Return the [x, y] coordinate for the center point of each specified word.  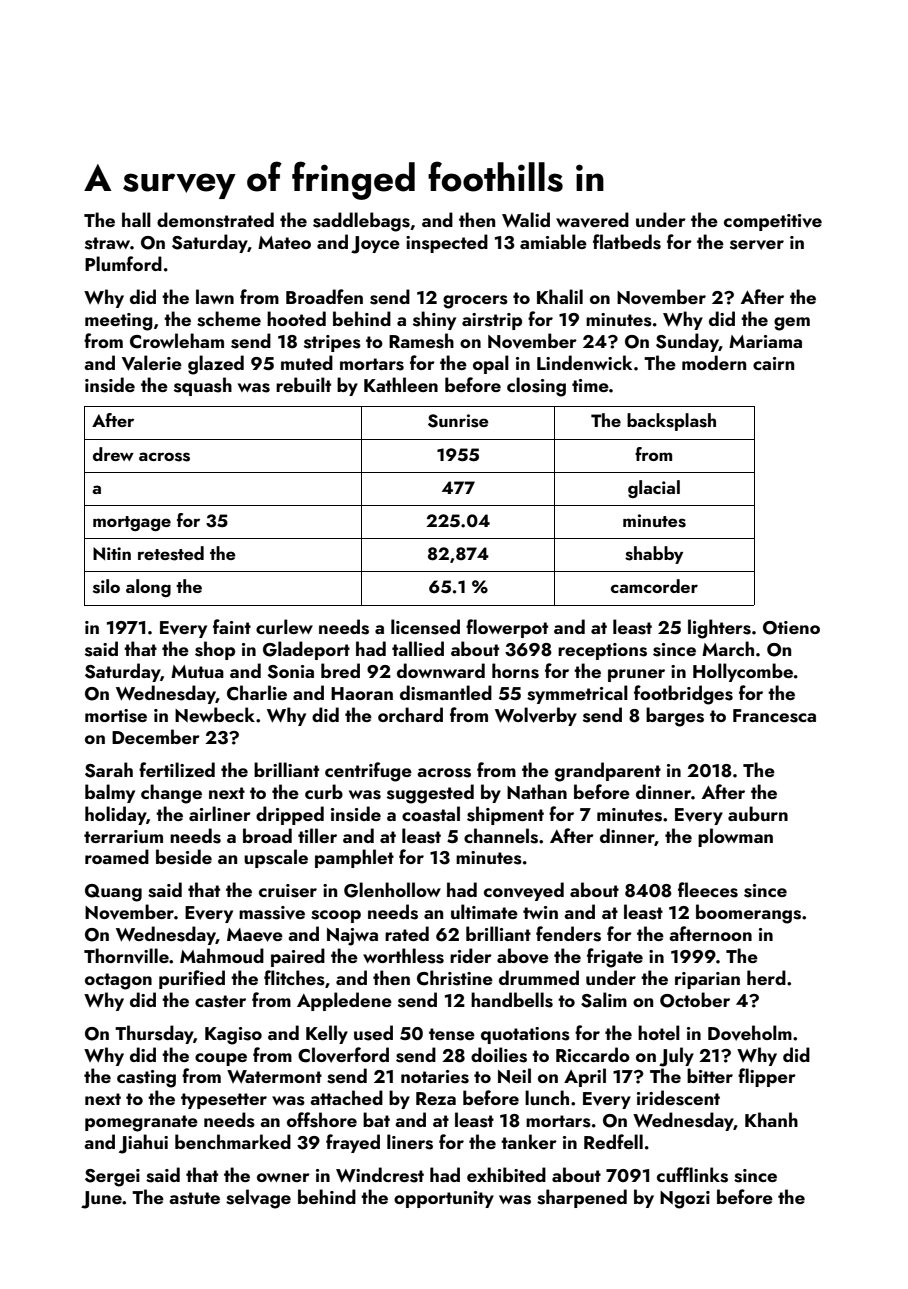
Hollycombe [743, 672]
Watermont [274, 1076]
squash [203, 386]
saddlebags [361, 222]
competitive [773, 222]
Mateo [284, 242]
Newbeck [215, 714]
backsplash [671, 422]
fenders [568, 934]
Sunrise [458, 421]
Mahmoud [222, 955]
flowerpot [507, 628]
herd [766, 977]
